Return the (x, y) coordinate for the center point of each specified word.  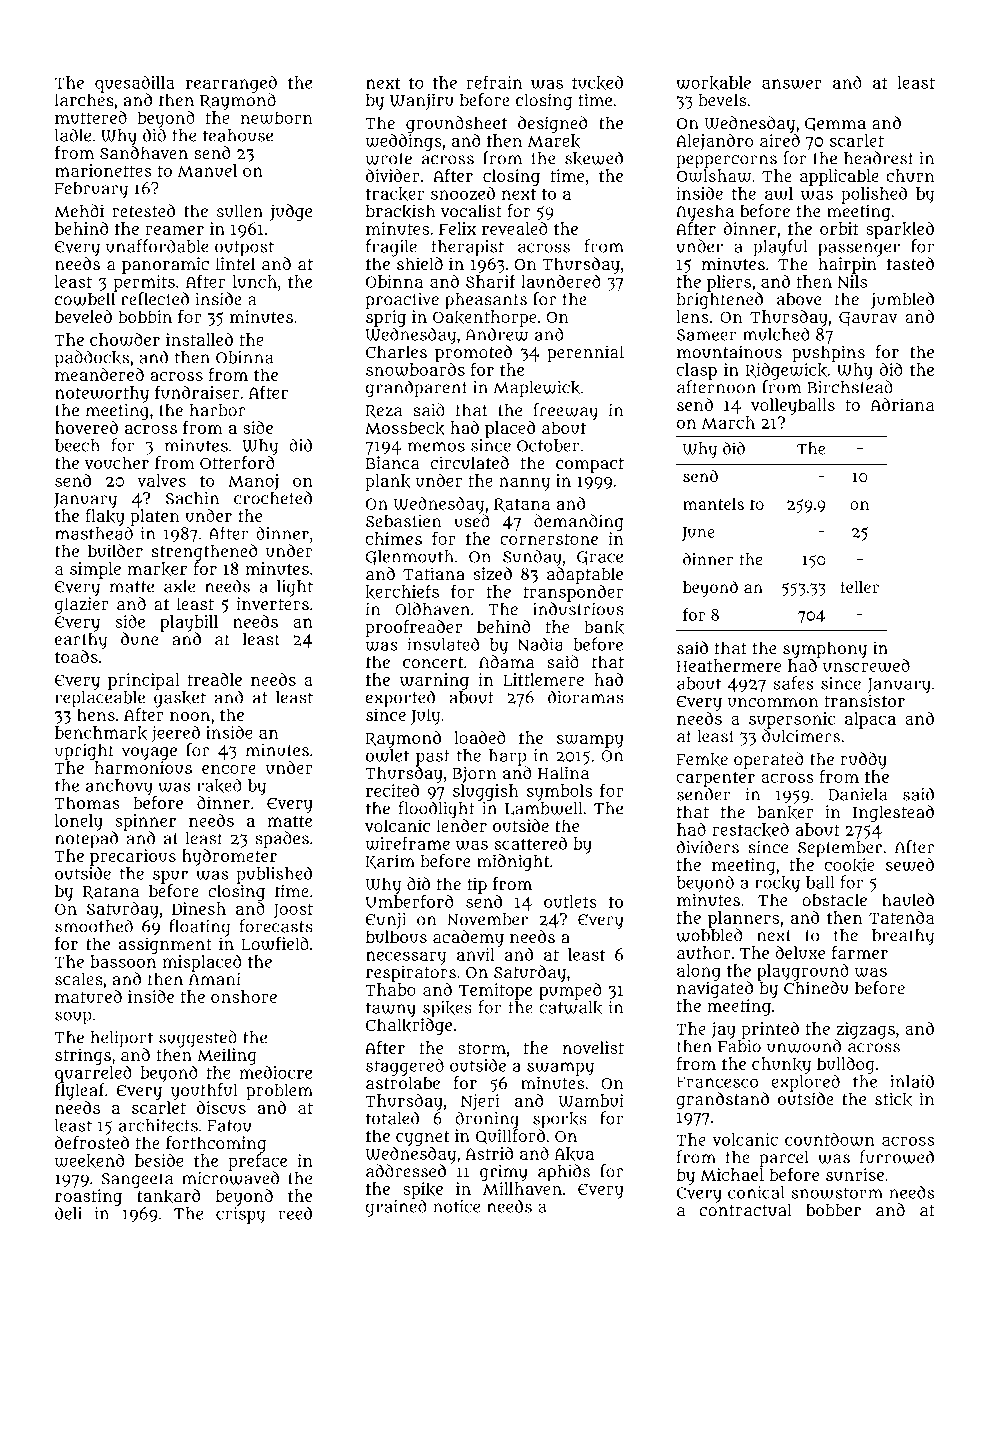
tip (477, 885)
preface (258, 1162)
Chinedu (816, 988)
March (728, 422)
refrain (494, 82)
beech (77, 445)
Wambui (591, 1100)
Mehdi (79, 211)
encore (229, 769)
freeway (565, 411)
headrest (879, 158)
